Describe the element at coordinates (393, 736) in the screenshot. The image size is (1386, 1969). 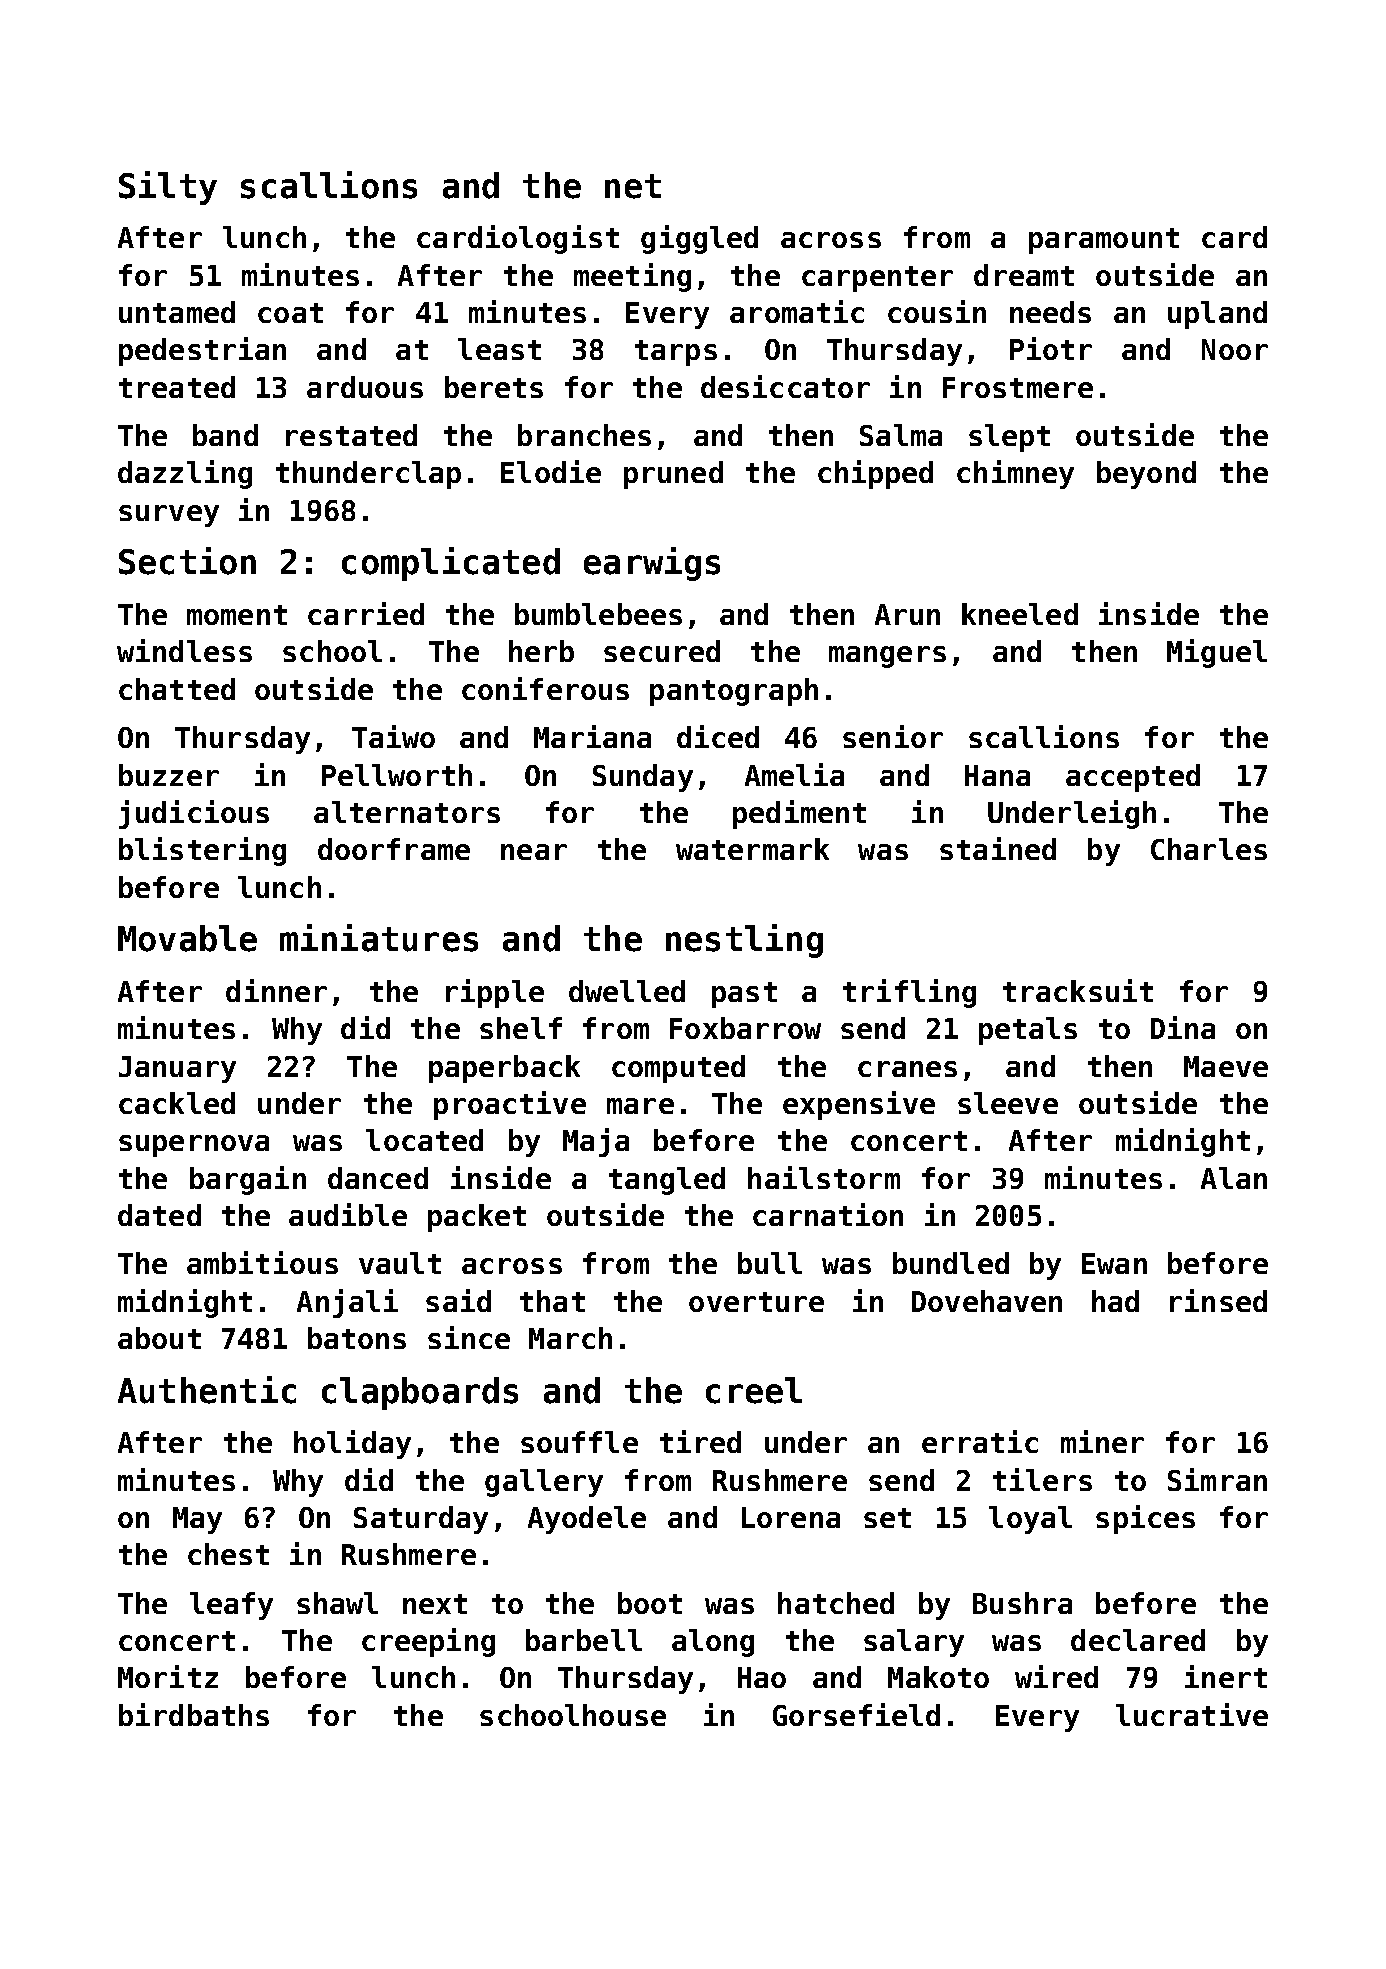
I see `Taiwo` at that location.
